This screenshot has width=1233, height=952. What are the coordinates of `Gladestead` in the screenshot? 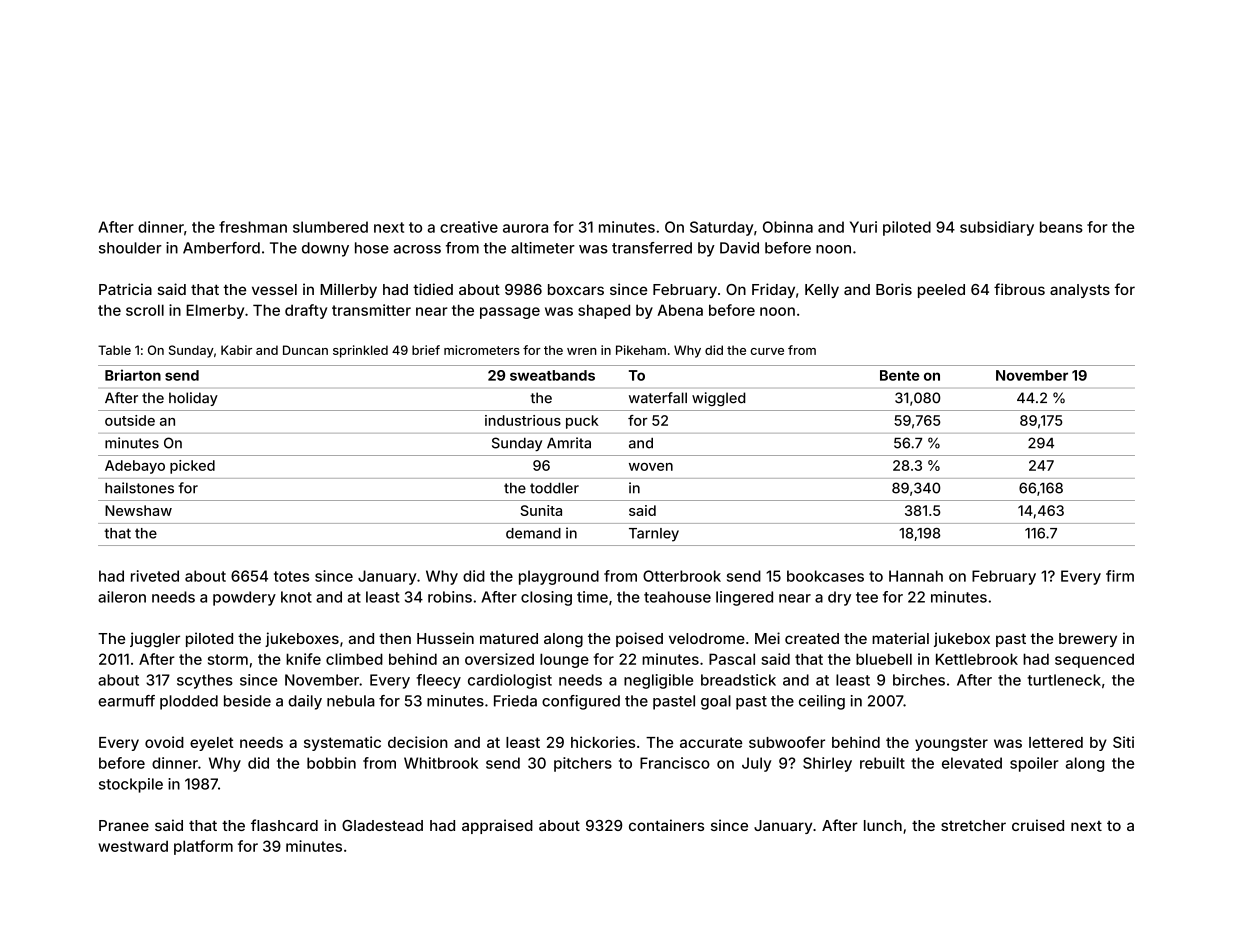 It's located at (382, 825).
